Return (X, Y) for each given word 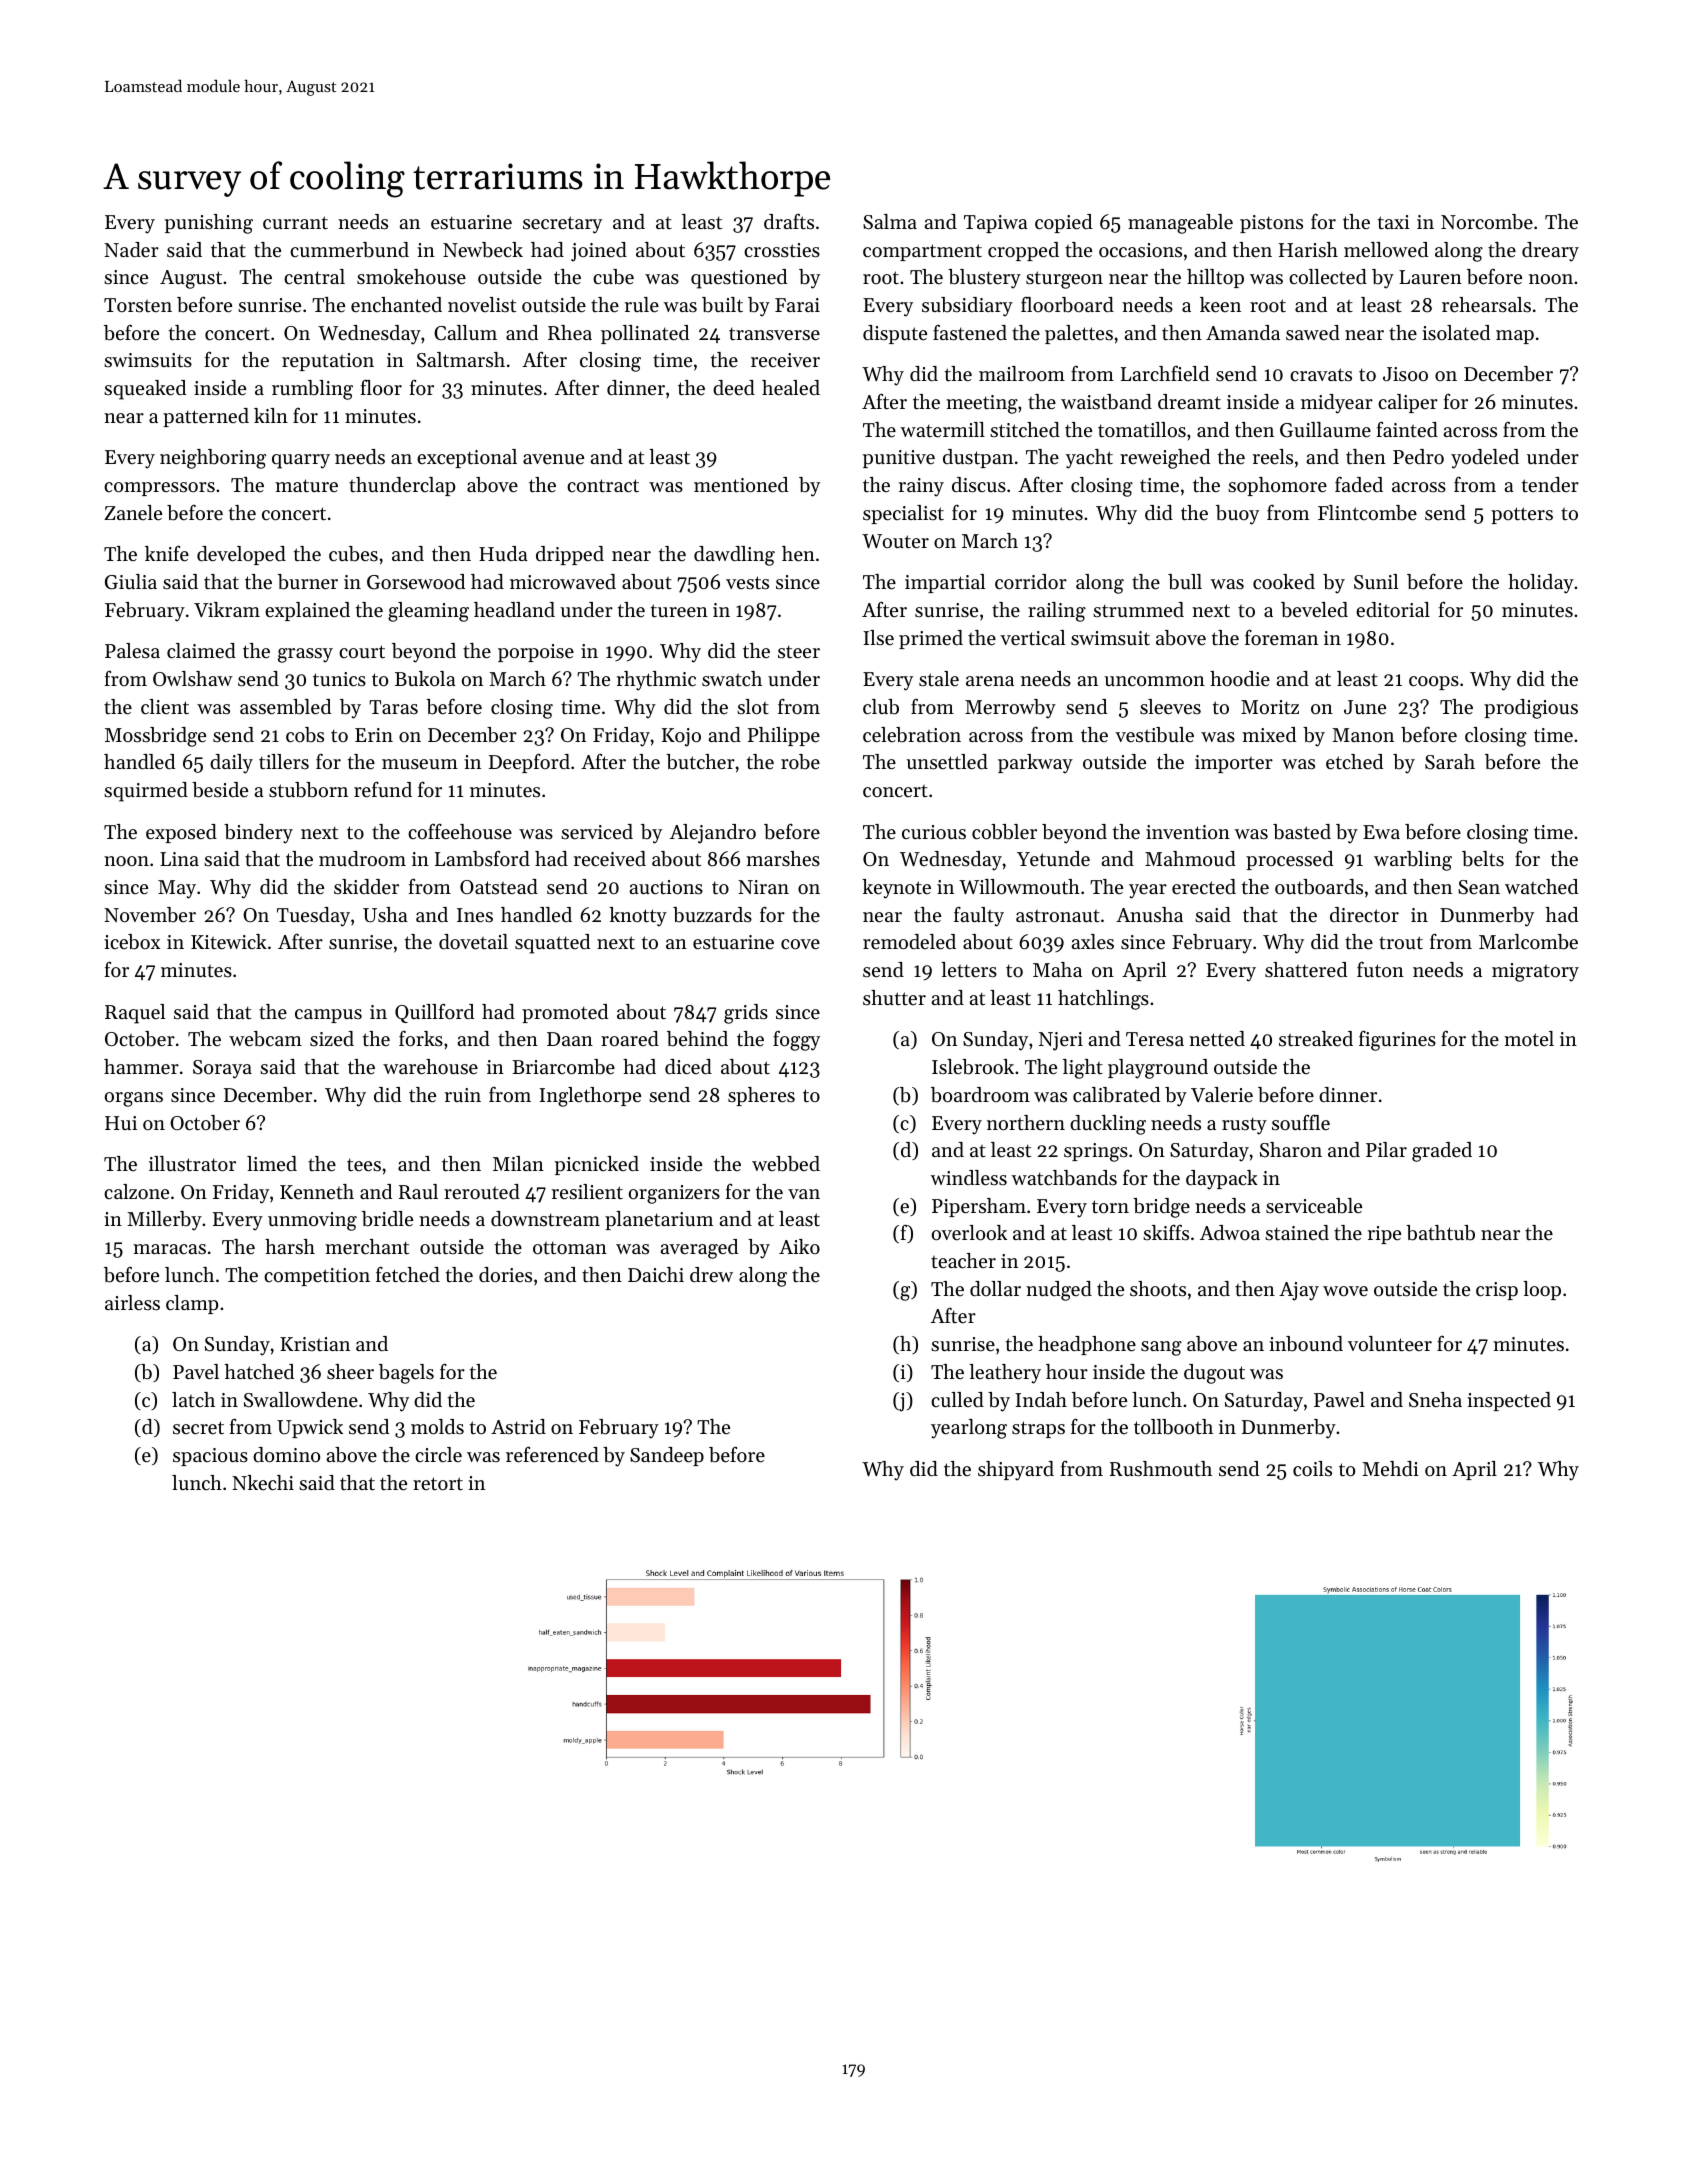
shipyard (1016, 1471)
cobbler (1004, 832)
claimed (201, 650)
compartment (922, 252)
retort (438, 1484)
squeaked (145, 390)
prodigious (1531, 709)
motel (1529, 1039)
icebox (132, 942)
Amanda (1243, 332)
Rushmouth (1161, 1469)
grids (746, 1014)
